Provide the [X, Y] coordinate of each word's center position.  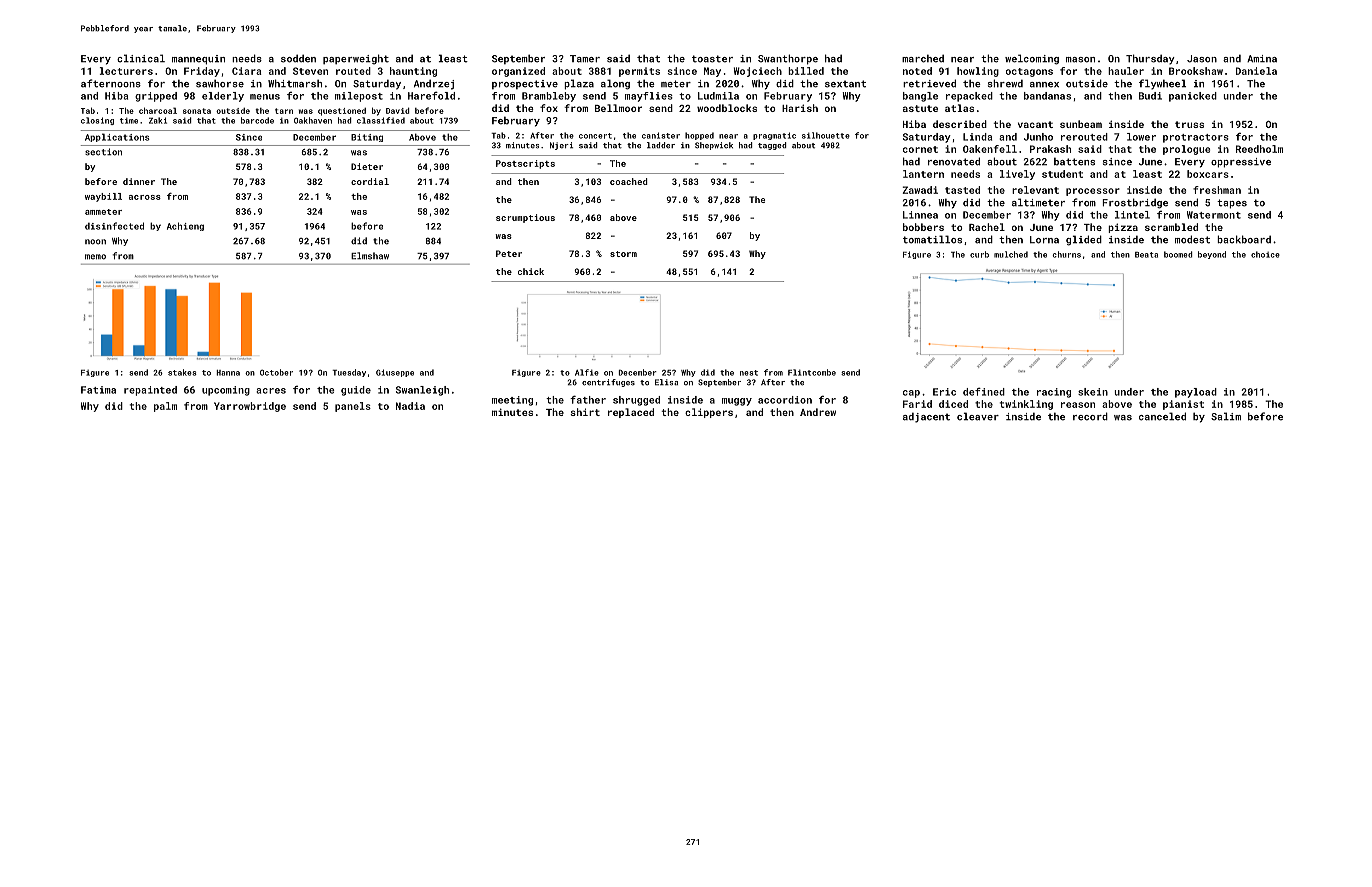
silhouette [826, 135]
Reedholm [1259, 149]
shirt [585, 412]
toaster [712, 59]
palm [165, 407]
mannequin [198, 60]
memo [95, 257]
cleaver [978, 416]
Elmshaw [370, 256]
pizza [1123, 228]
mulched [1011, 254]
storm [623, 254]
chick [531, 271]
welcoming [1032, 59]
